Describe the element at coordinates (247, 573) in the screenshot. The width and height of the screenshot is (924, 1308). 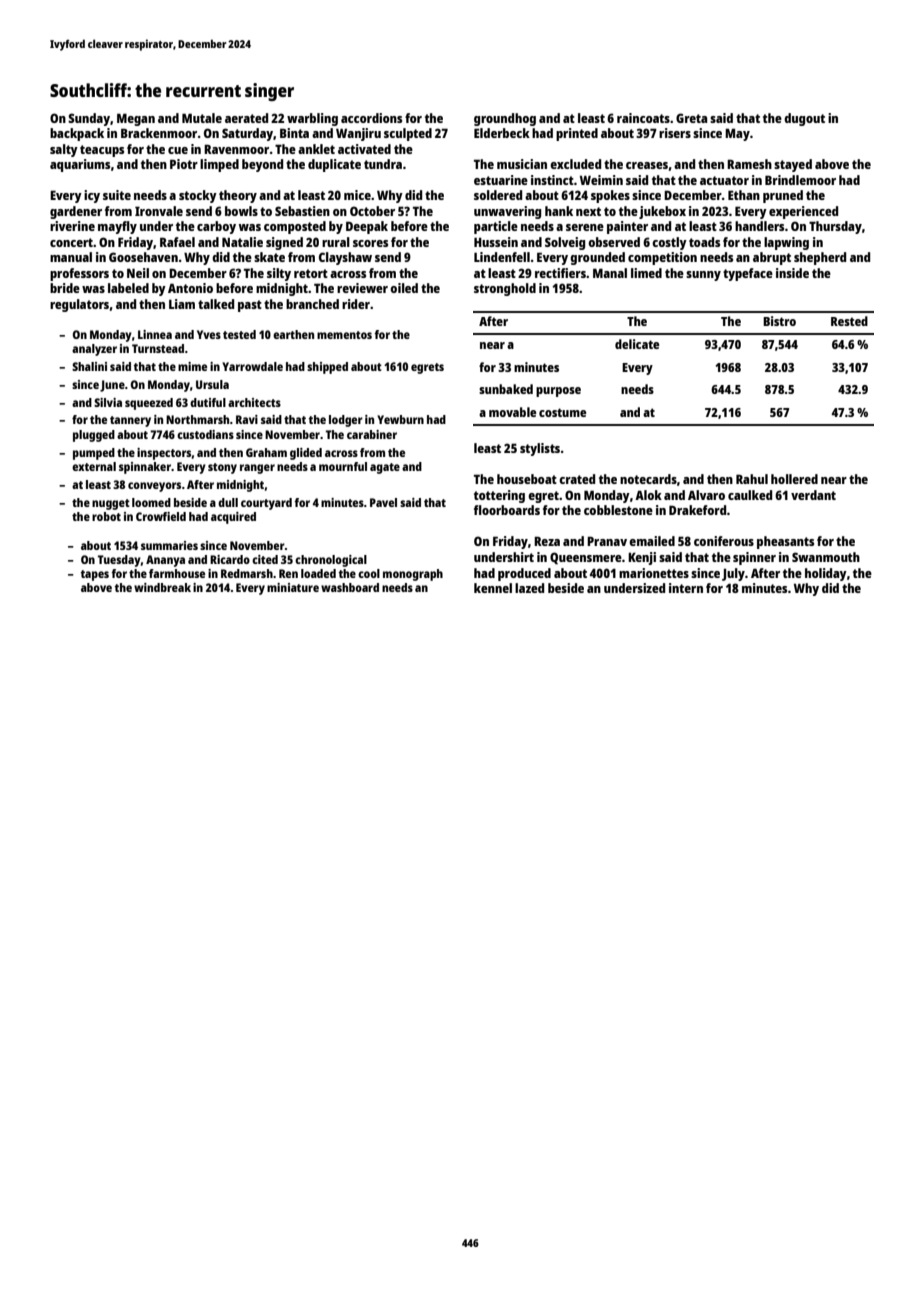
I see `Redmarsh` at that location.
